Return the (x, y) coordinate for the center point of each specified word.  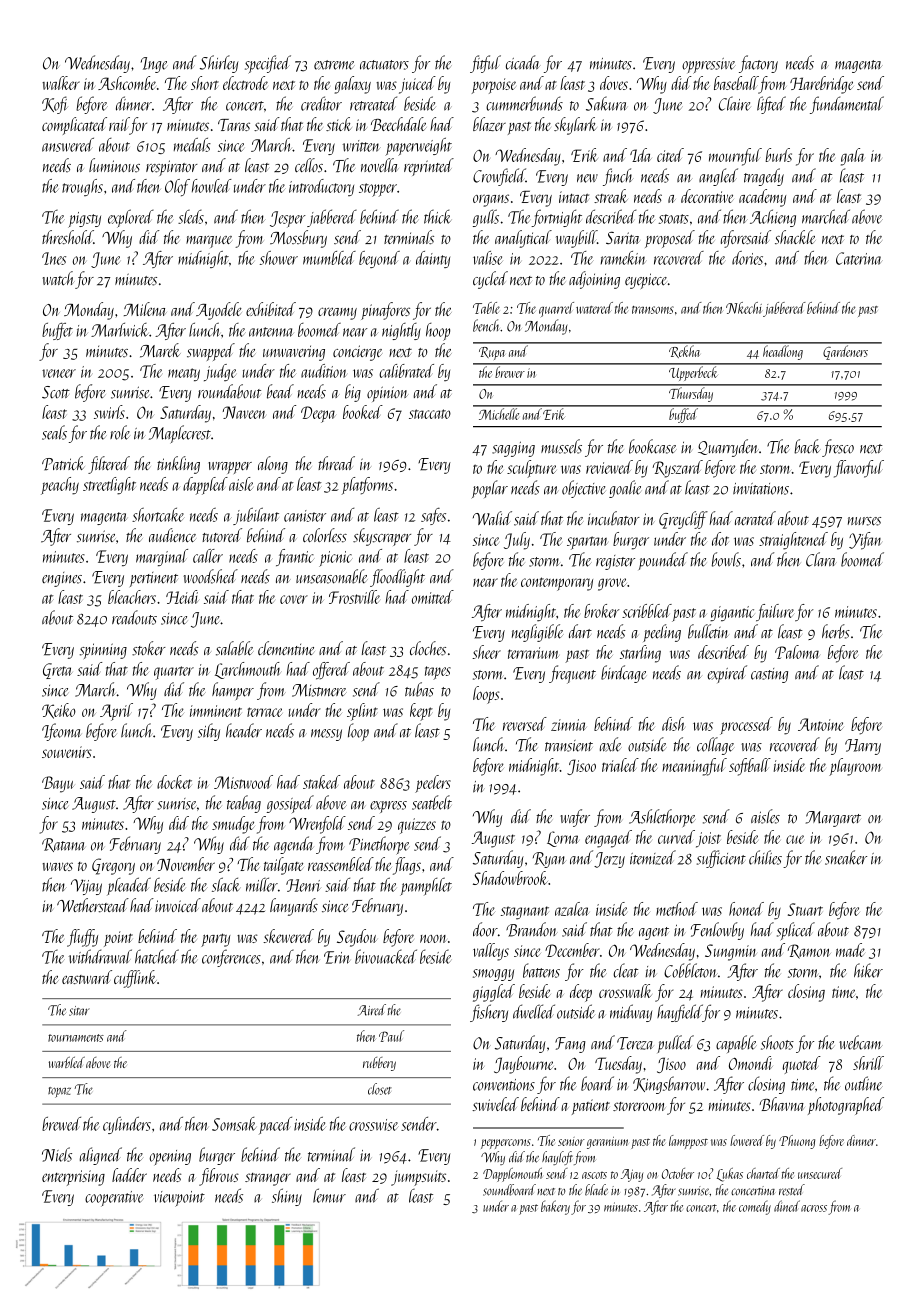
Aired (371, 1010)
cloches (428, 648)
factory (758, 64)
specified (268, 64)
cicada (523, 62)
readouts (134, 617)
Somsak (234, 1124)
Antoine (821, 724)
